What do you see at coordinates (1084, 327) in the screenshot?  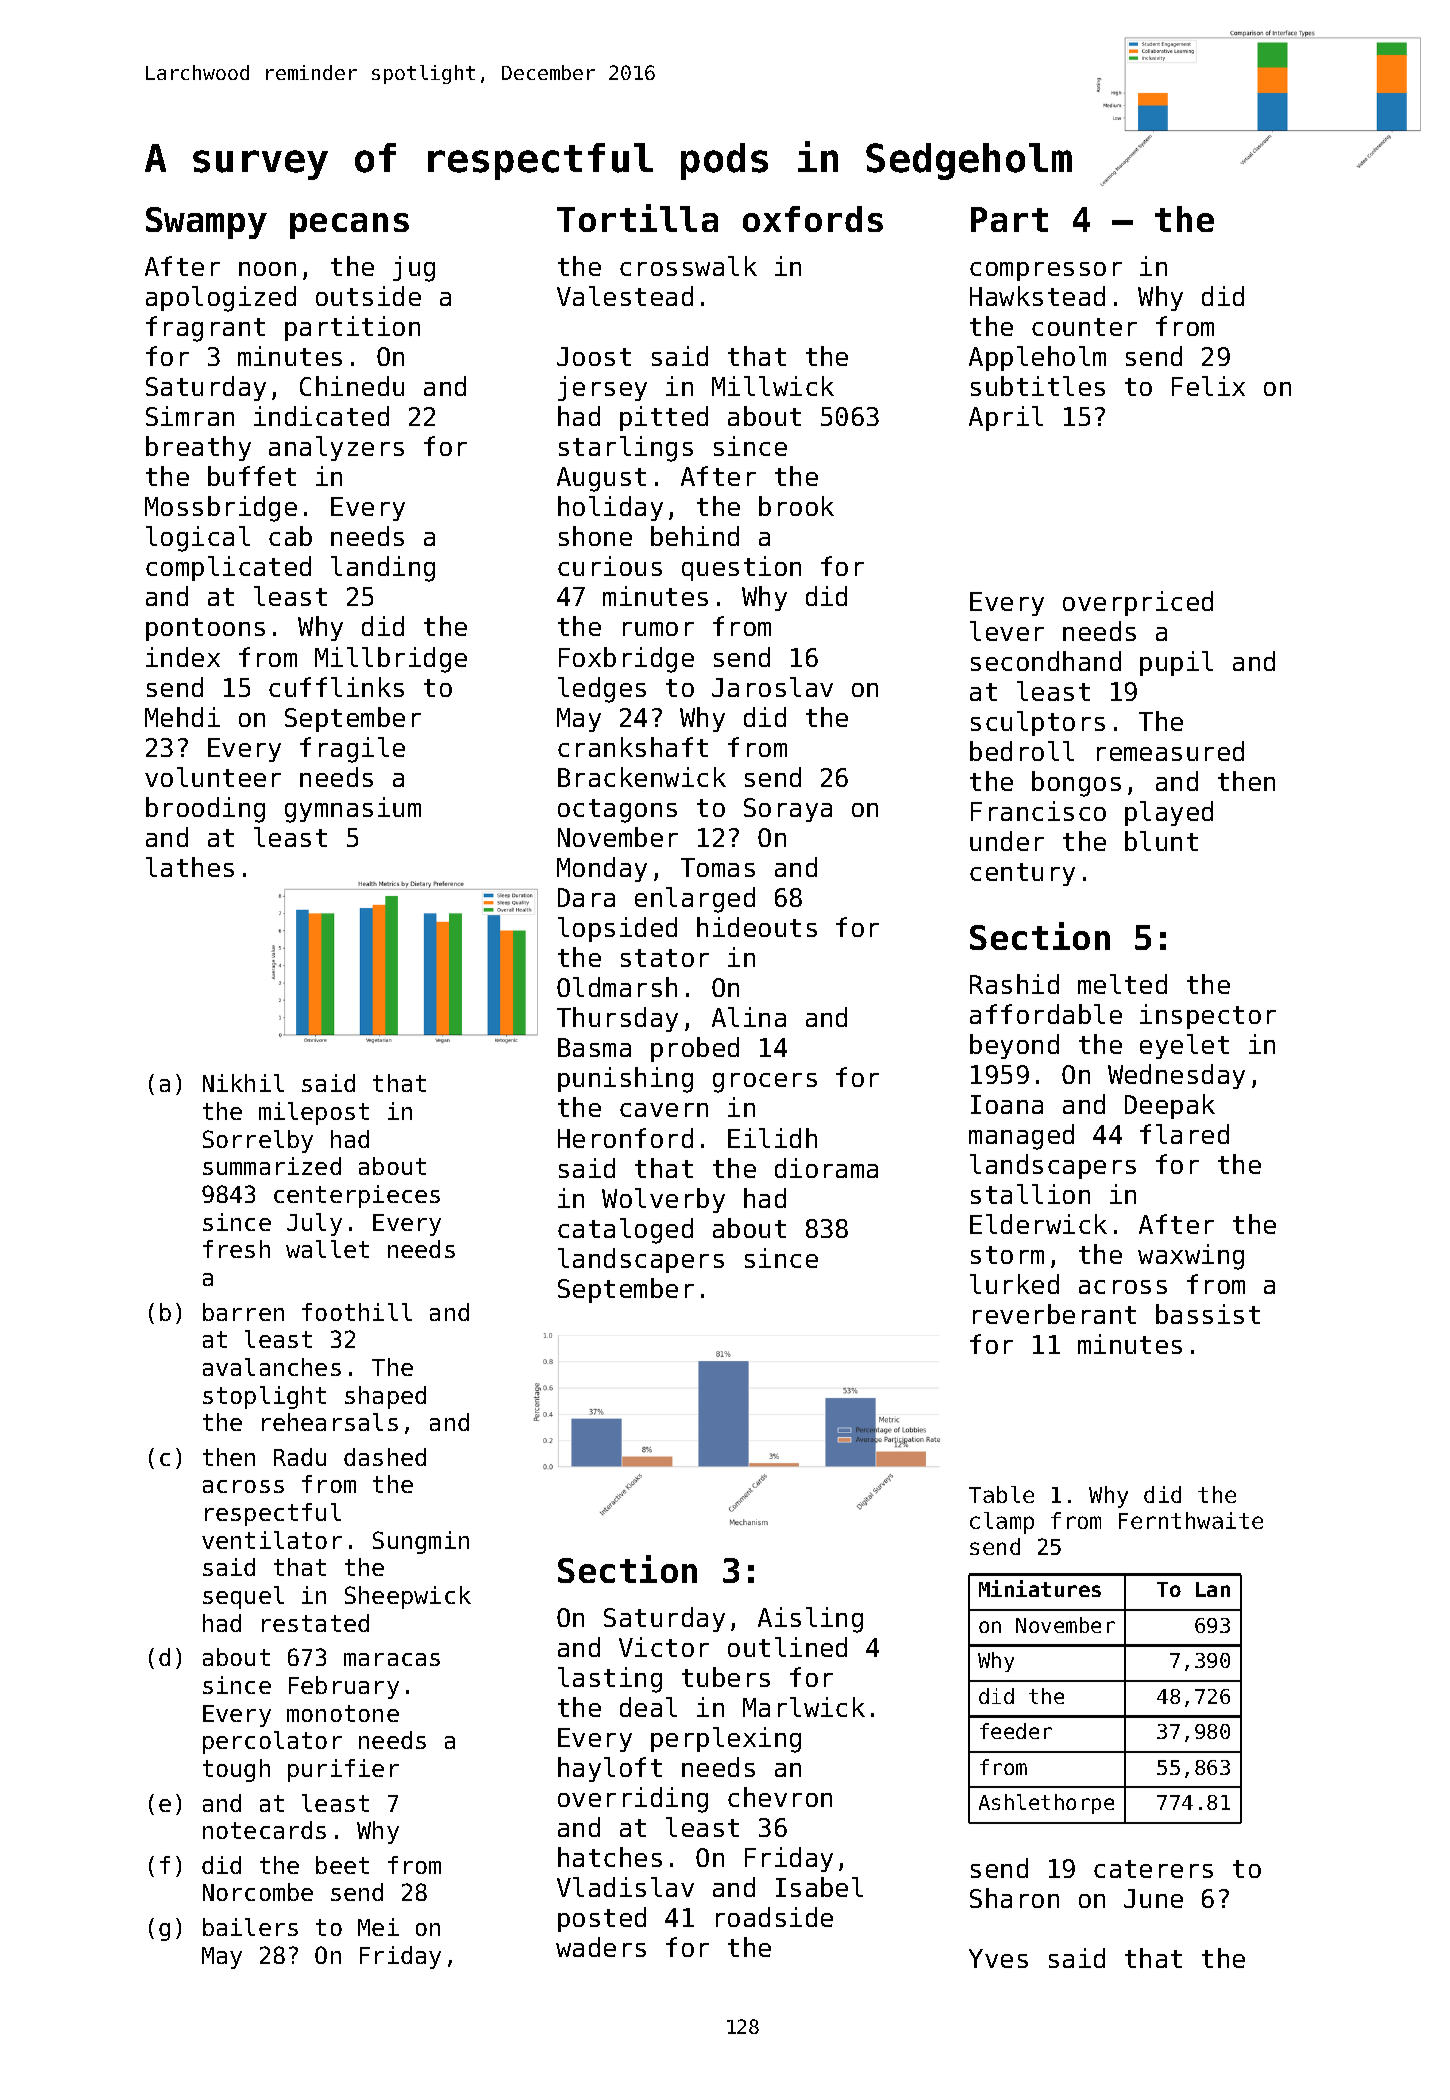 I see `counter` at bounding box center [1084, 327].
